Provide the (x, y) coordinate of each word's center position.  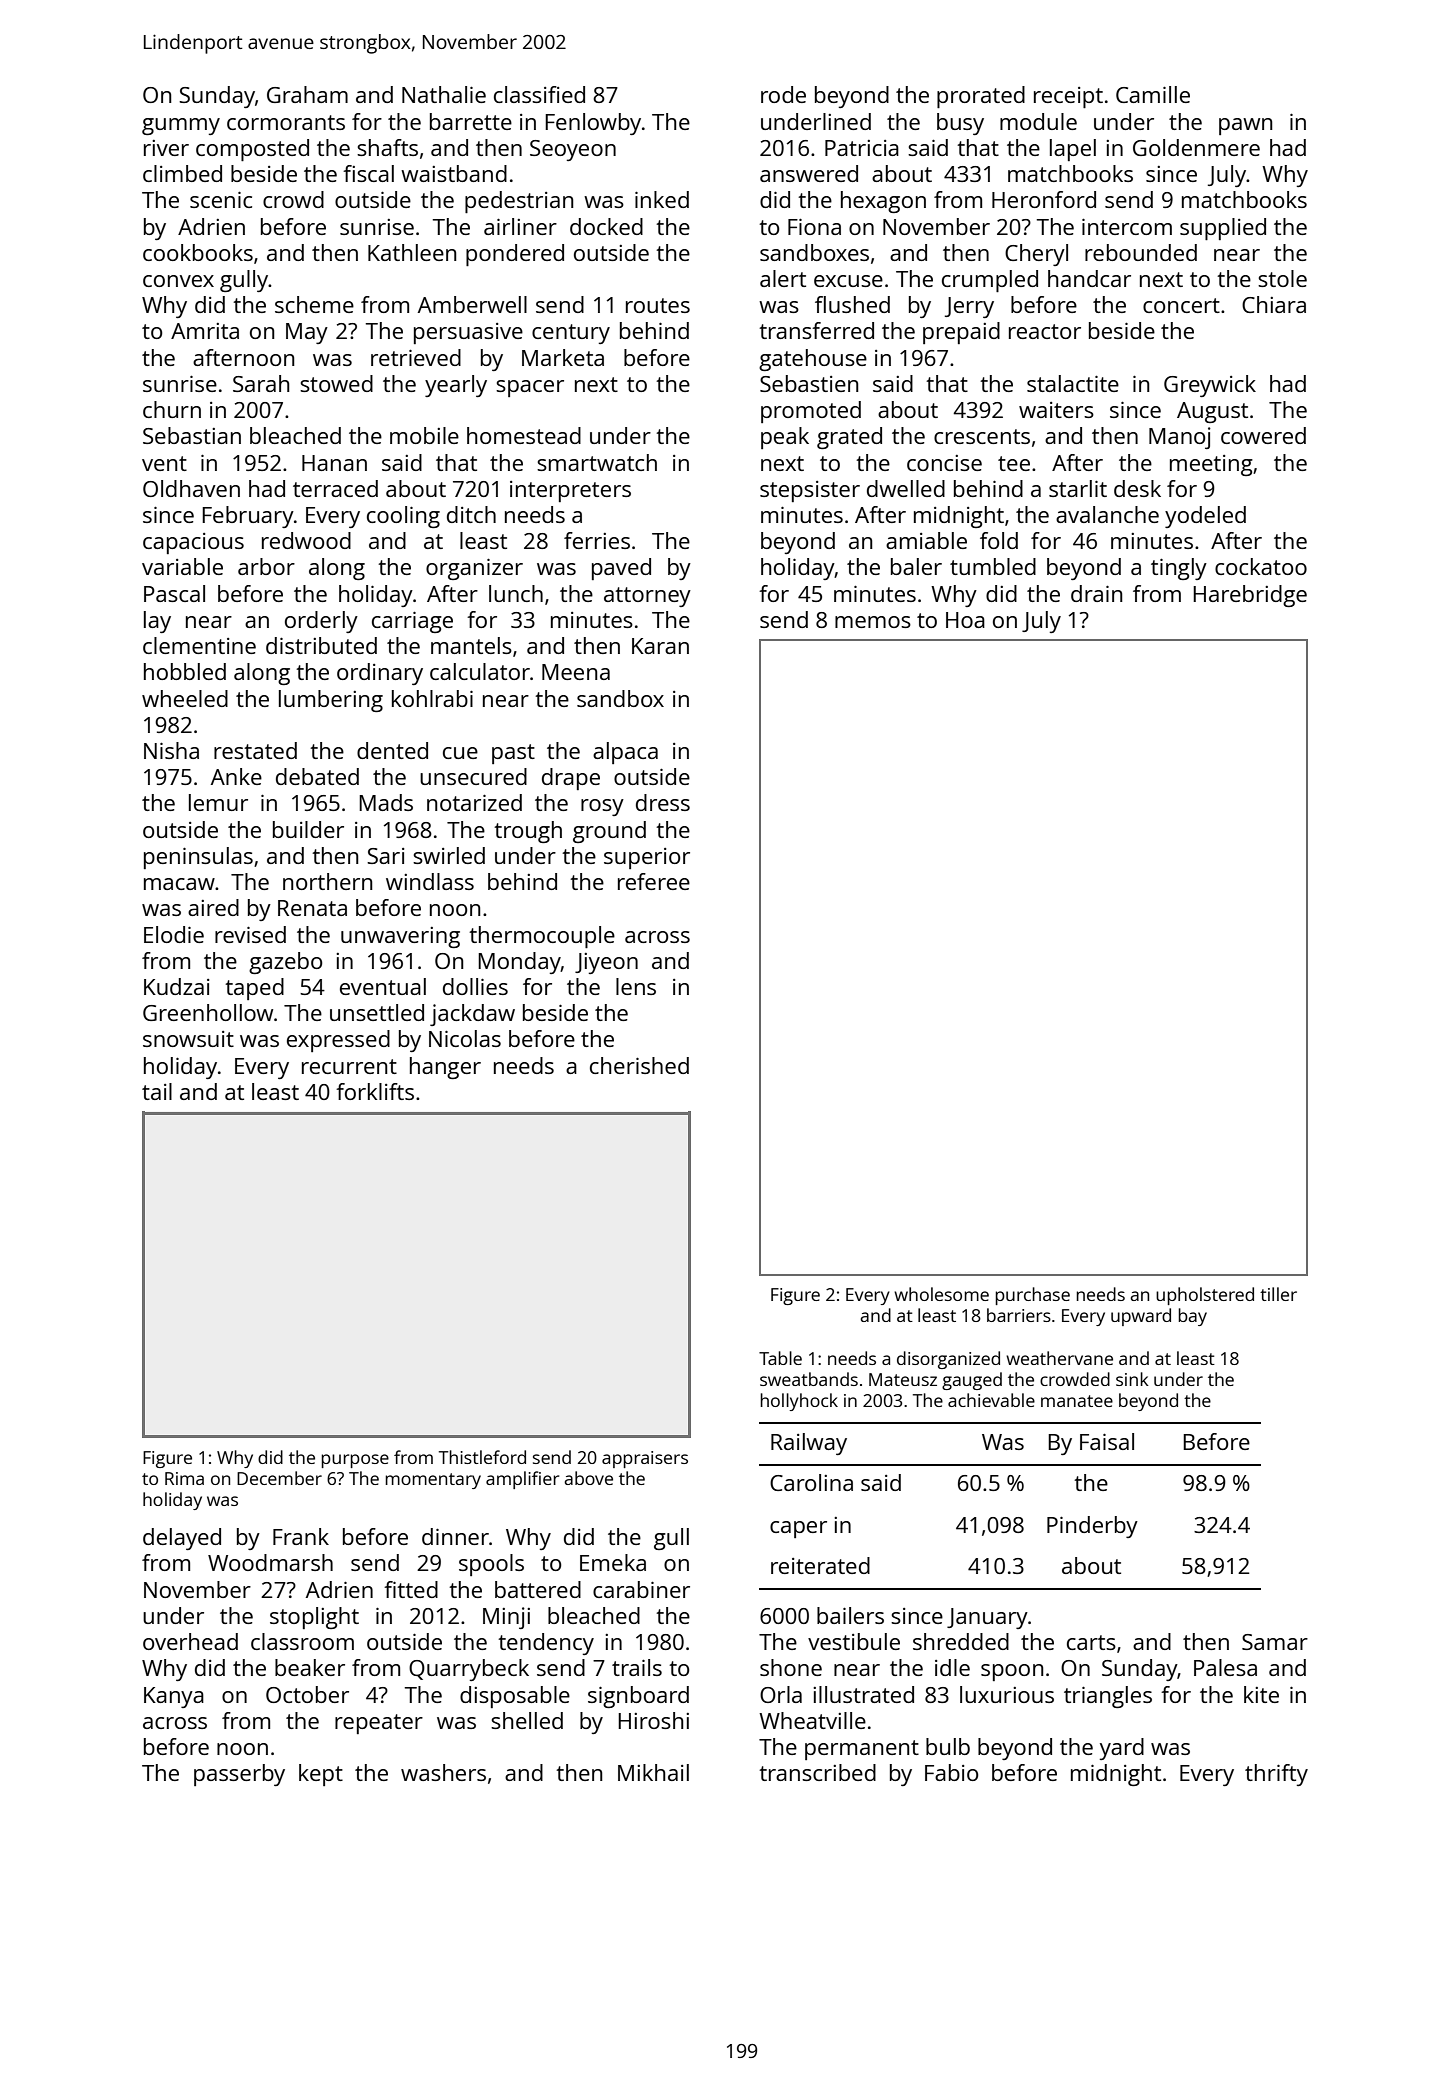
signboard (638, 1697)
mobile (424, 435)
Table (780, 1358)
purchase (1032, 1296)
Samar (1275, 1642)
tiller (1278, 1294)
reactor (1045, 331)
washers (443, 1772)
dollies (475, 986)
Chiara (1274, 304)
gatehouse (813, 360)
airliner (520, 226)
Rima (184, 1478)
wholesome (941, 1294)
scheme (314, 304)
